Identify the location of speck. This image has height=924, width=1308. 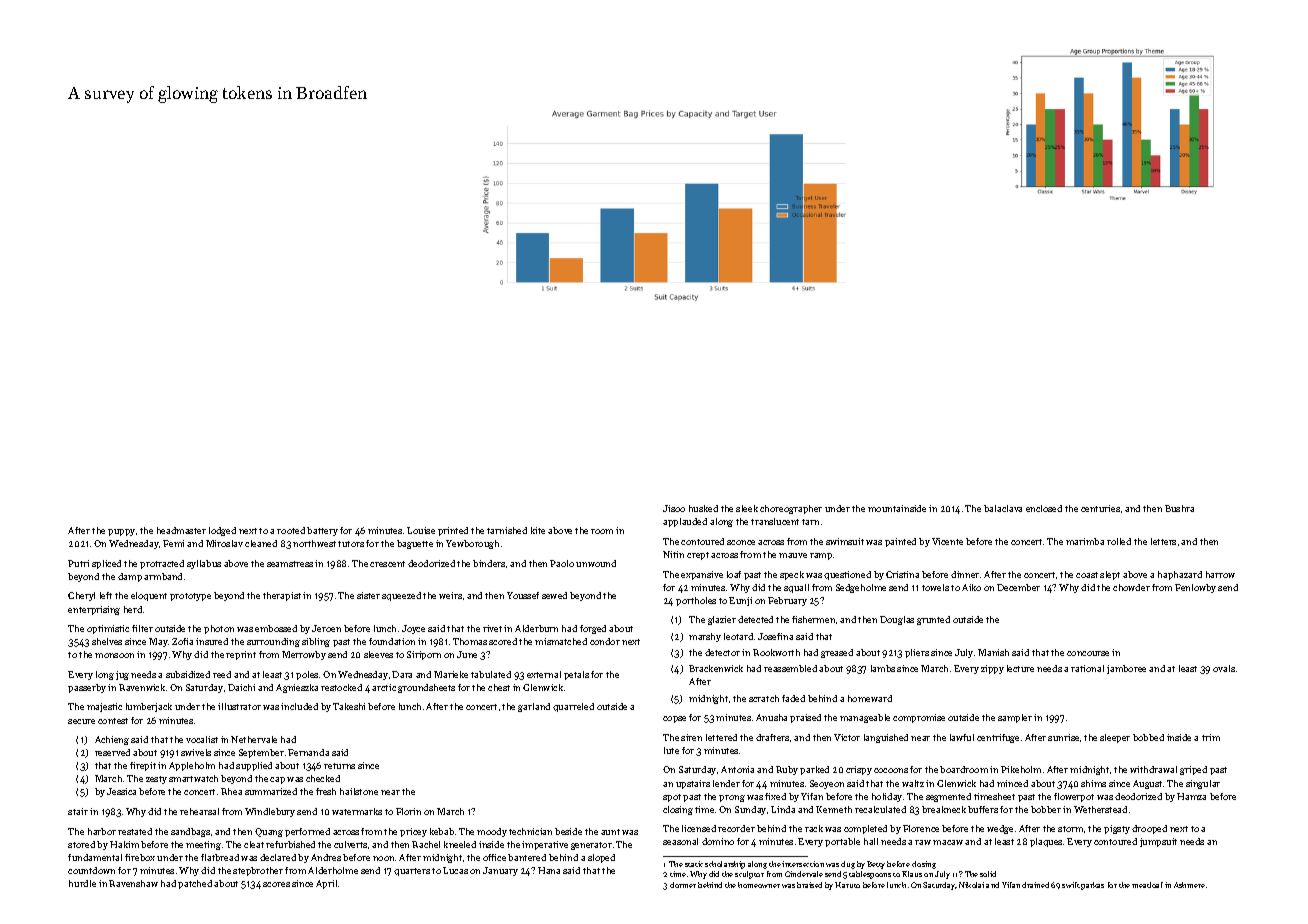
(792, 575).
